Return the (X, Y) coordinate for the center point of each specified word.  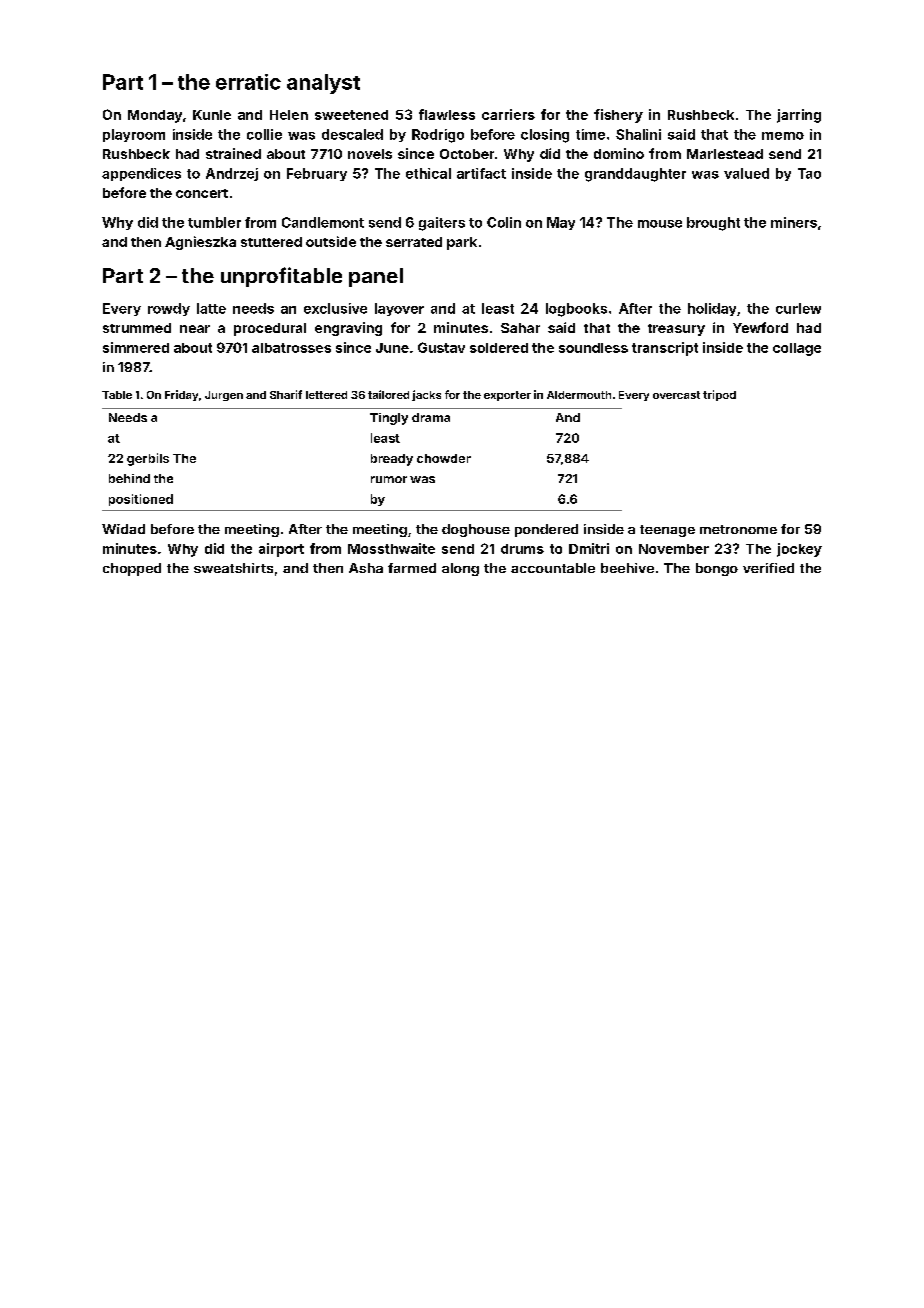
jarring (799, 116)
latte (211, 308)
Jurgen (224, 396)
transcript (665, 349)
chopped (132, 569)
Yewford (760, 327)
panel (376, 277)
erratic (248, 82)
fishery (618, 116)
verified (768, 568)
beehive (627, 568)
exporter (507, 396)
